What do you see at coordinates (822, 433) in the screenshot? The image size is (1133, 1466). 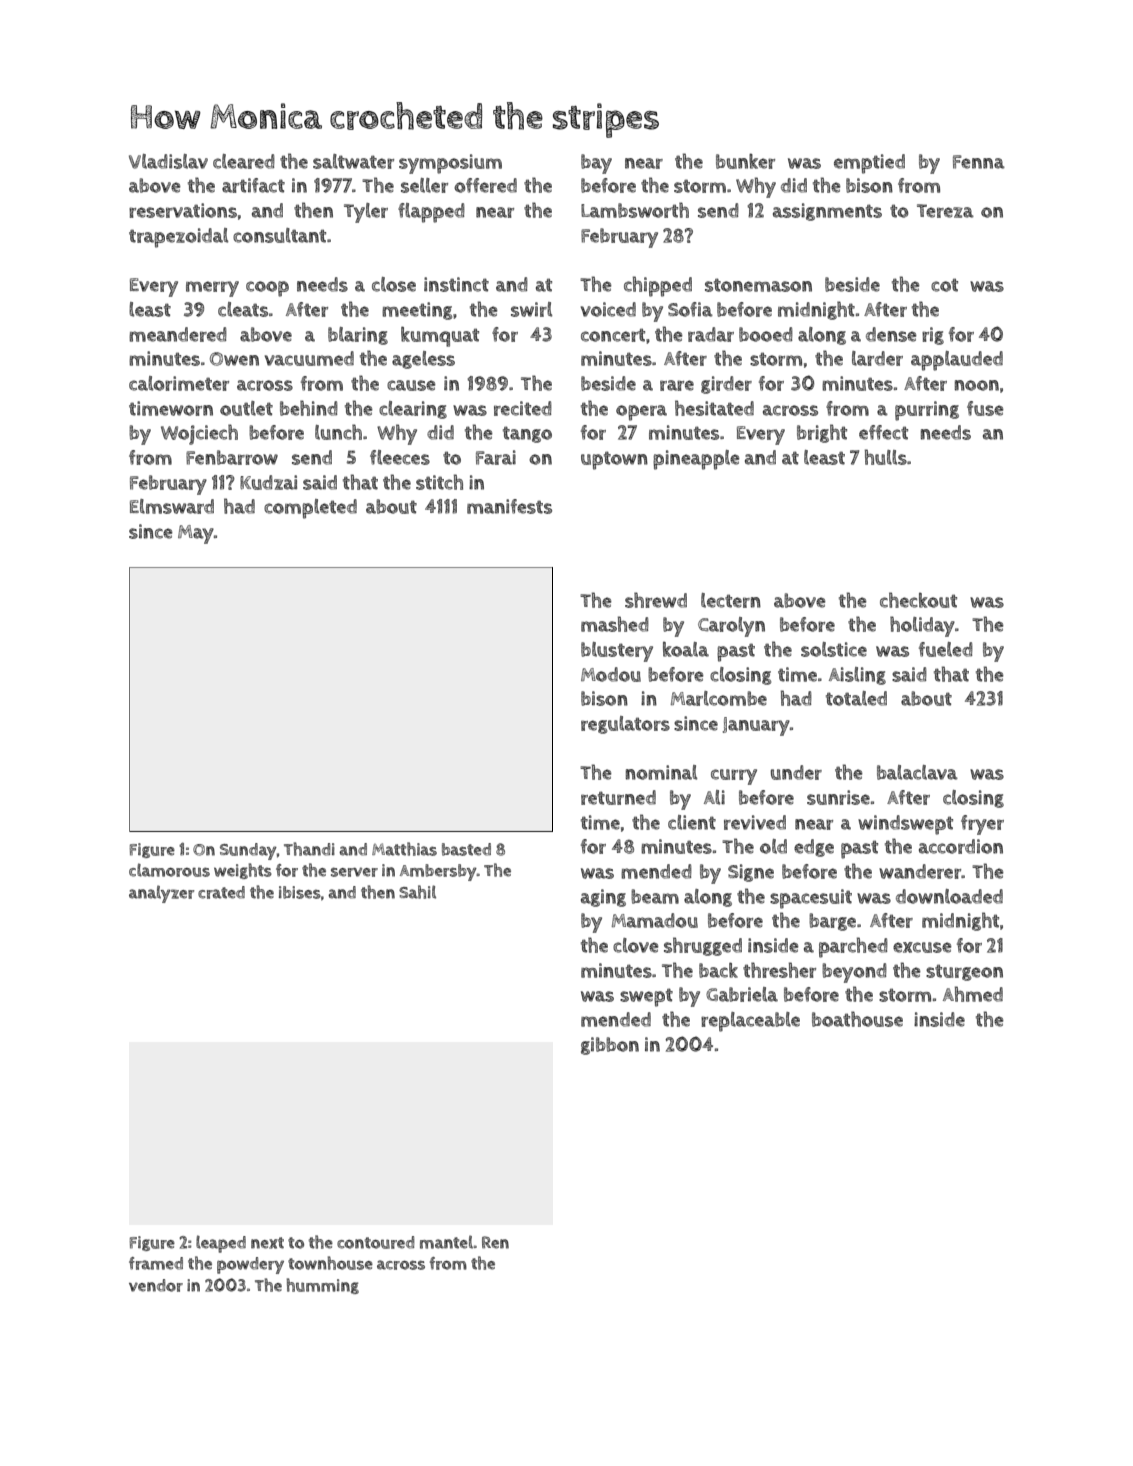 I see `bright` at bounding box center [822, 433].
